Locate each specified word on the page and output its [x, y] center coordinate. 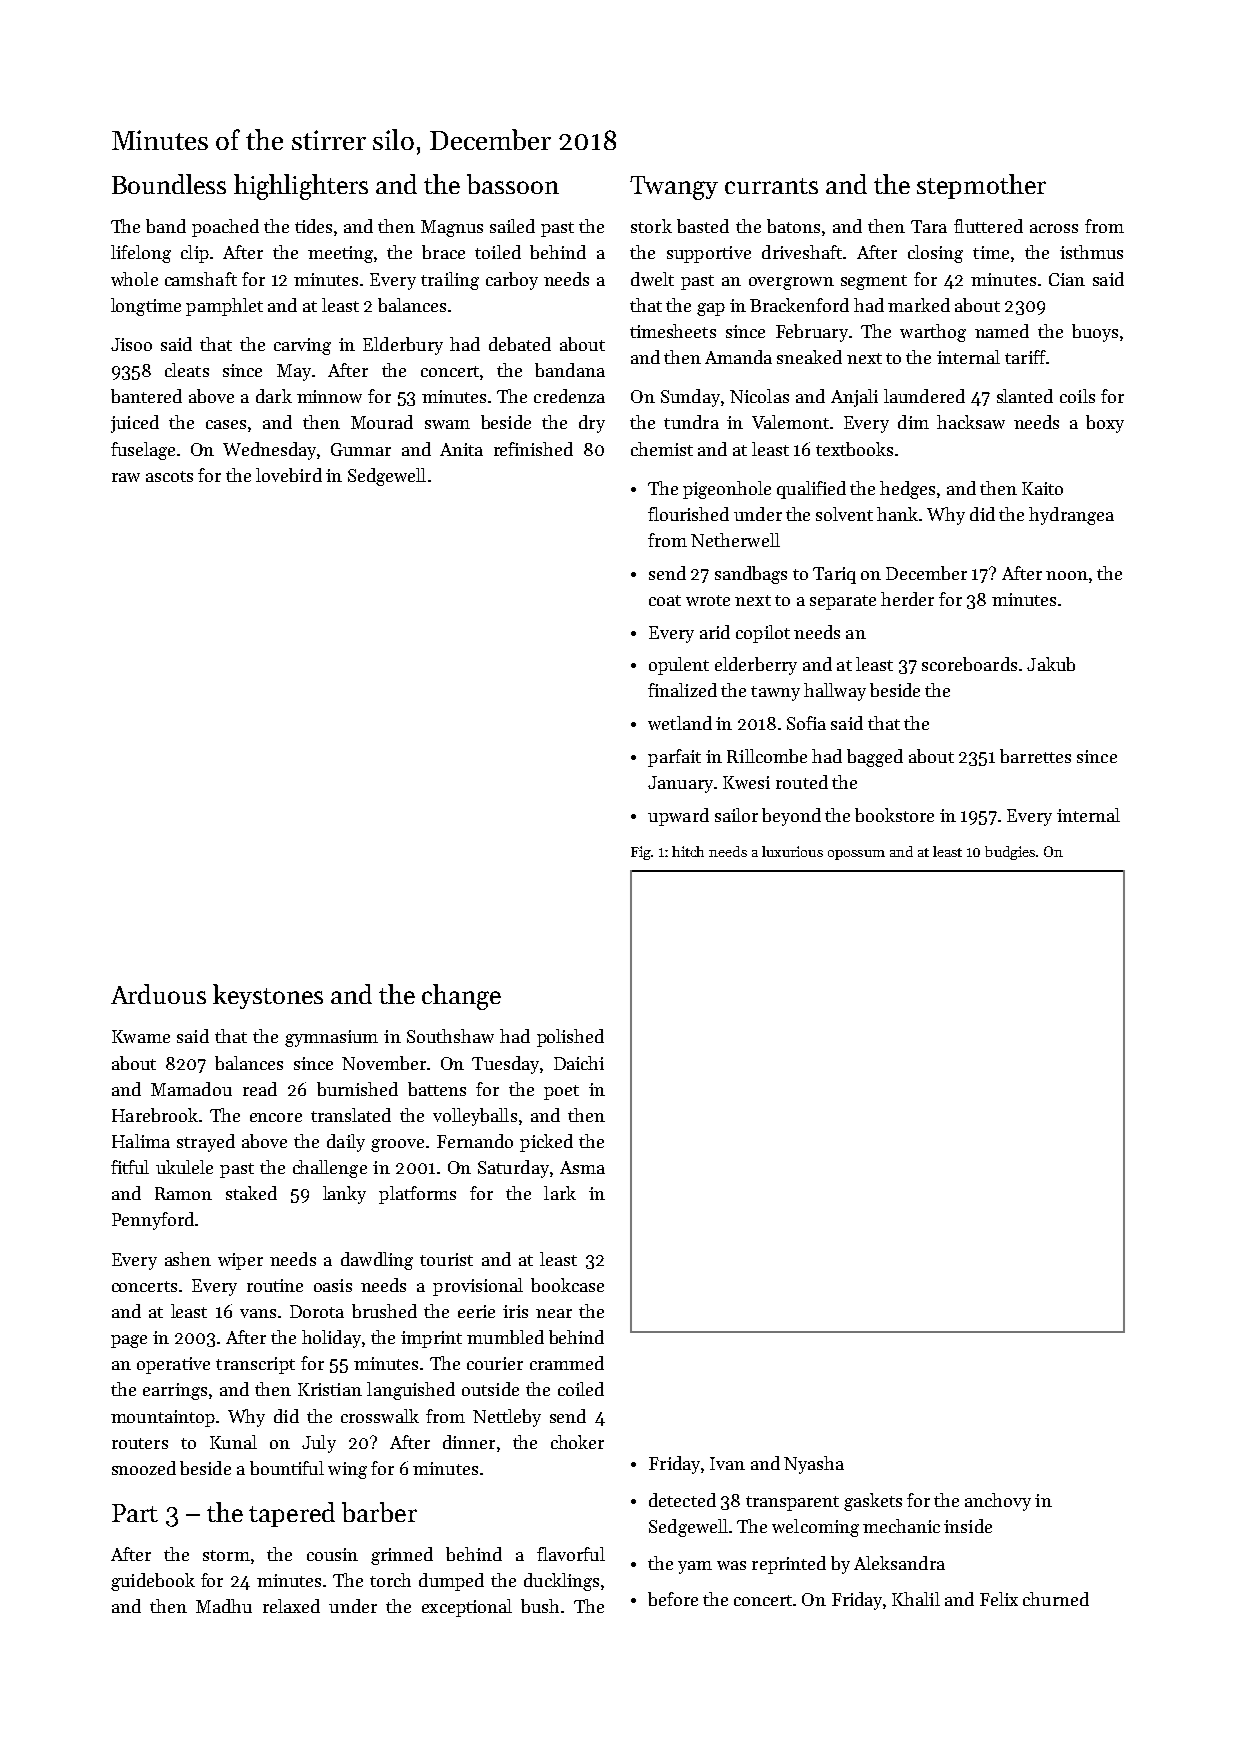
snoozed [144, 1468]
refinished [533, 449]
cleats [187, 370]
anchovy [998, 1502]
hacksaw [971, 422]
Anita [461, 449]
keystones [268, 996]
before [673, 1599]
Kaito [1042, 488]
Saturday [513, 1169]
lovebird [289, 475]
